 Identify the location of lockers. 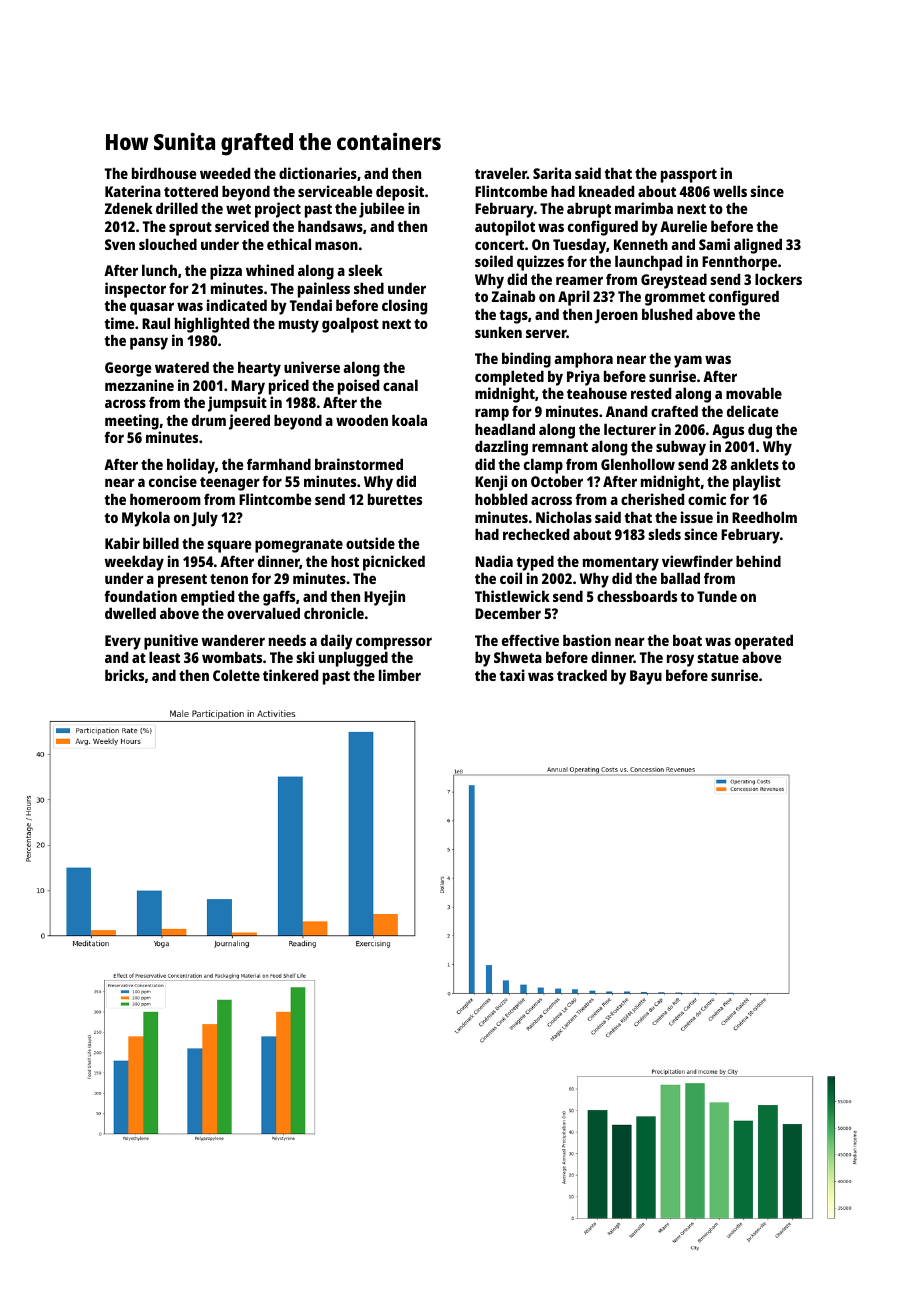
(778, 279).
